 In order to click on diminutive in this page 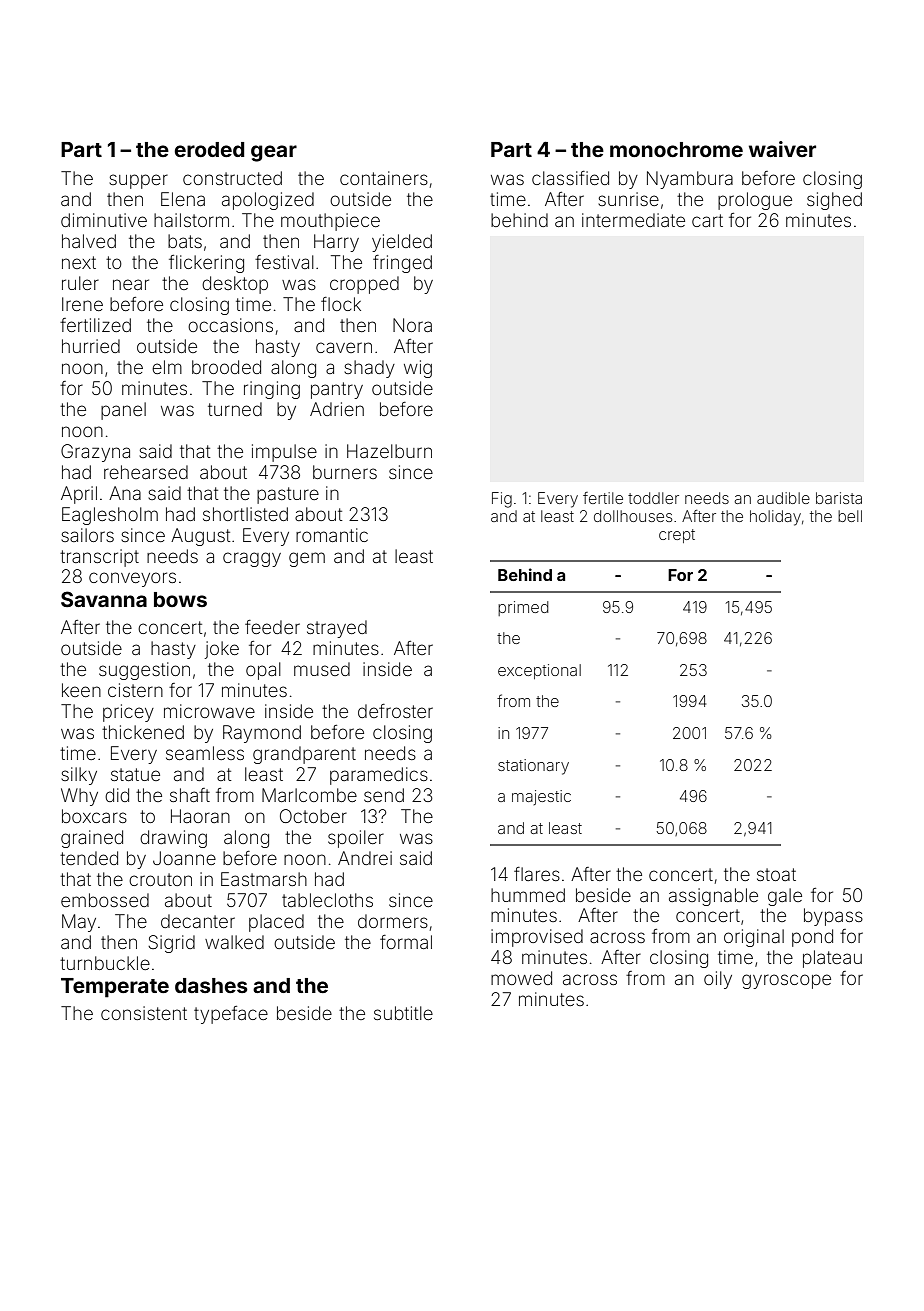, I will do `click(104, 220)`.
